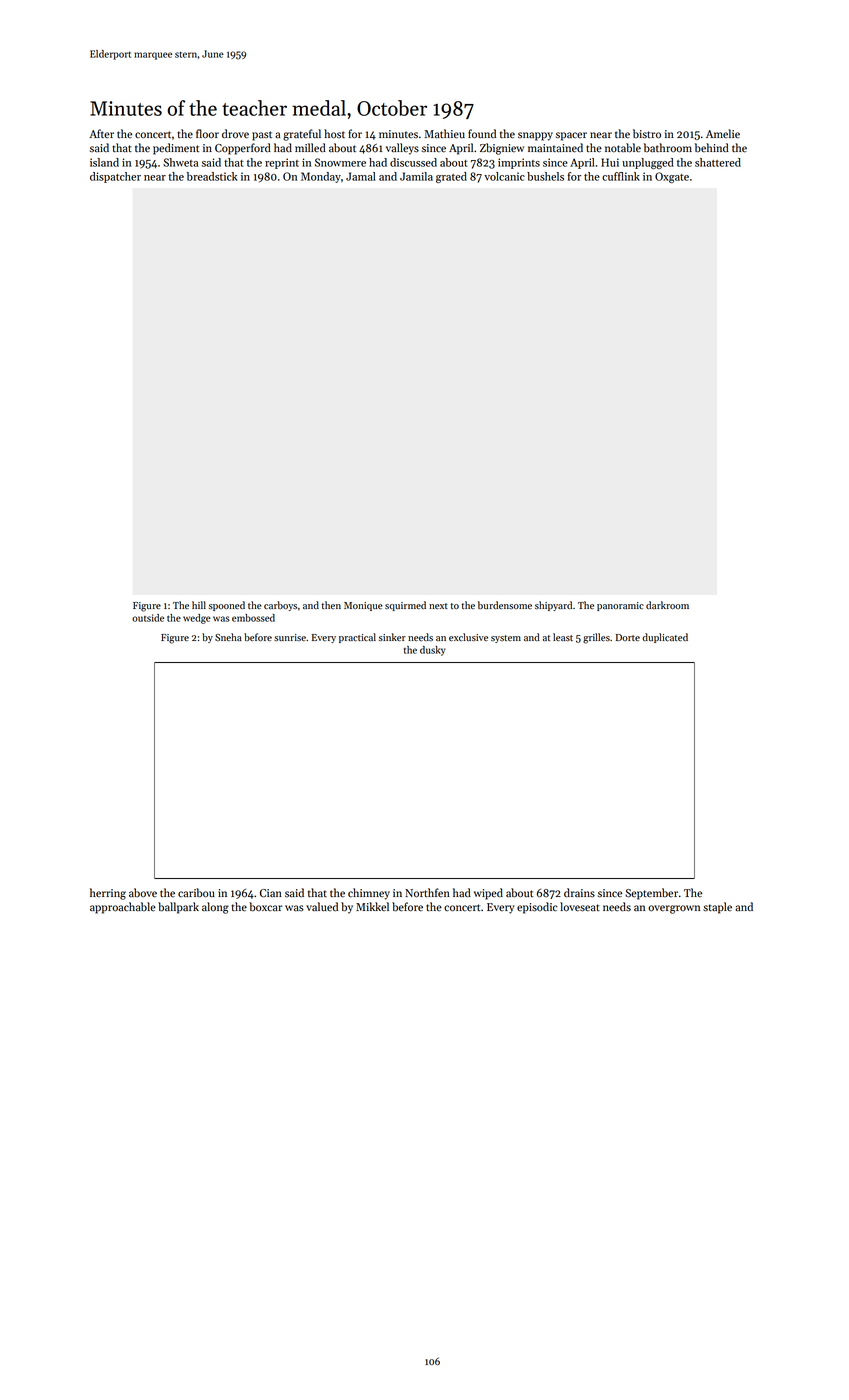  What do you see at coordinates (620, 606) in the document?
I see `panoramic` at bounding box center [620, 606].
